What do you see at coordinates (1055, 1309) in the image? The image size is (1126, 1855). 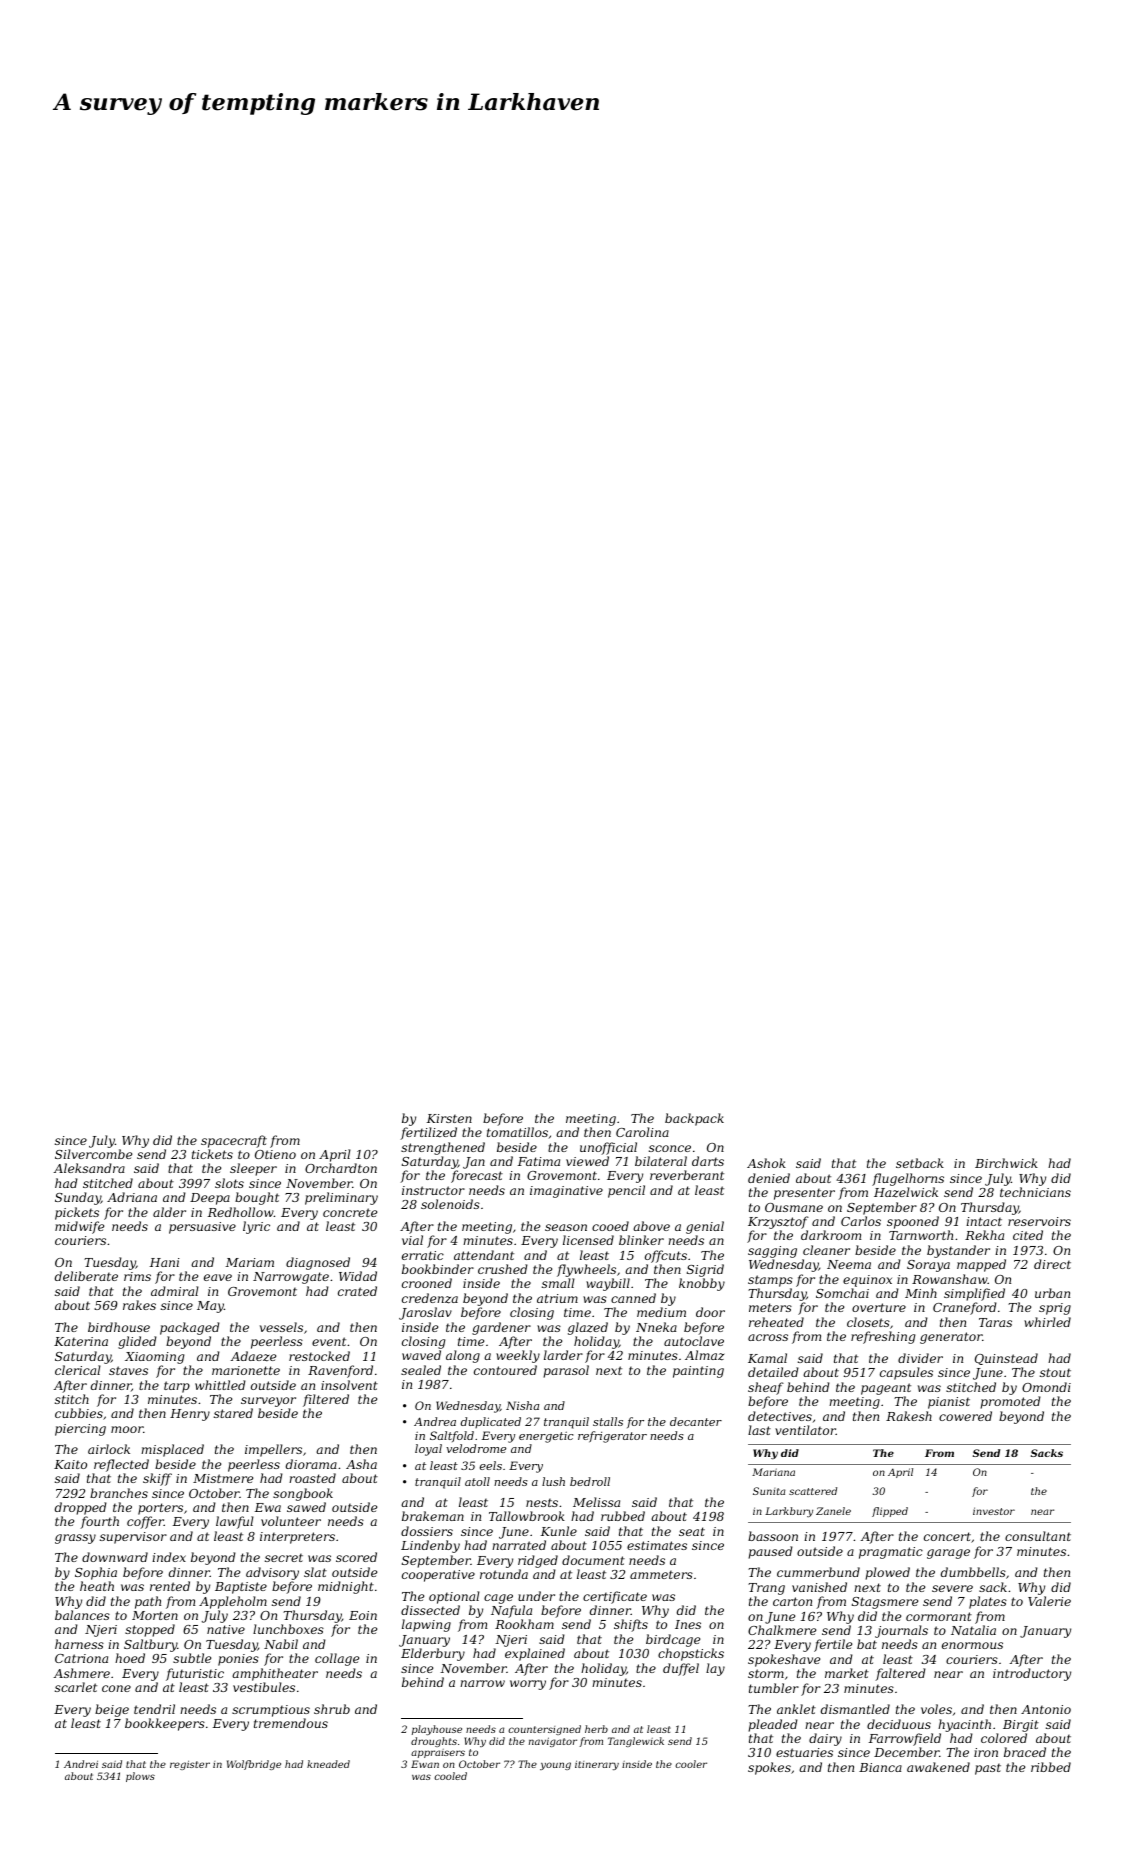 I see `sprig` at bounding box center [1055, 1309].
